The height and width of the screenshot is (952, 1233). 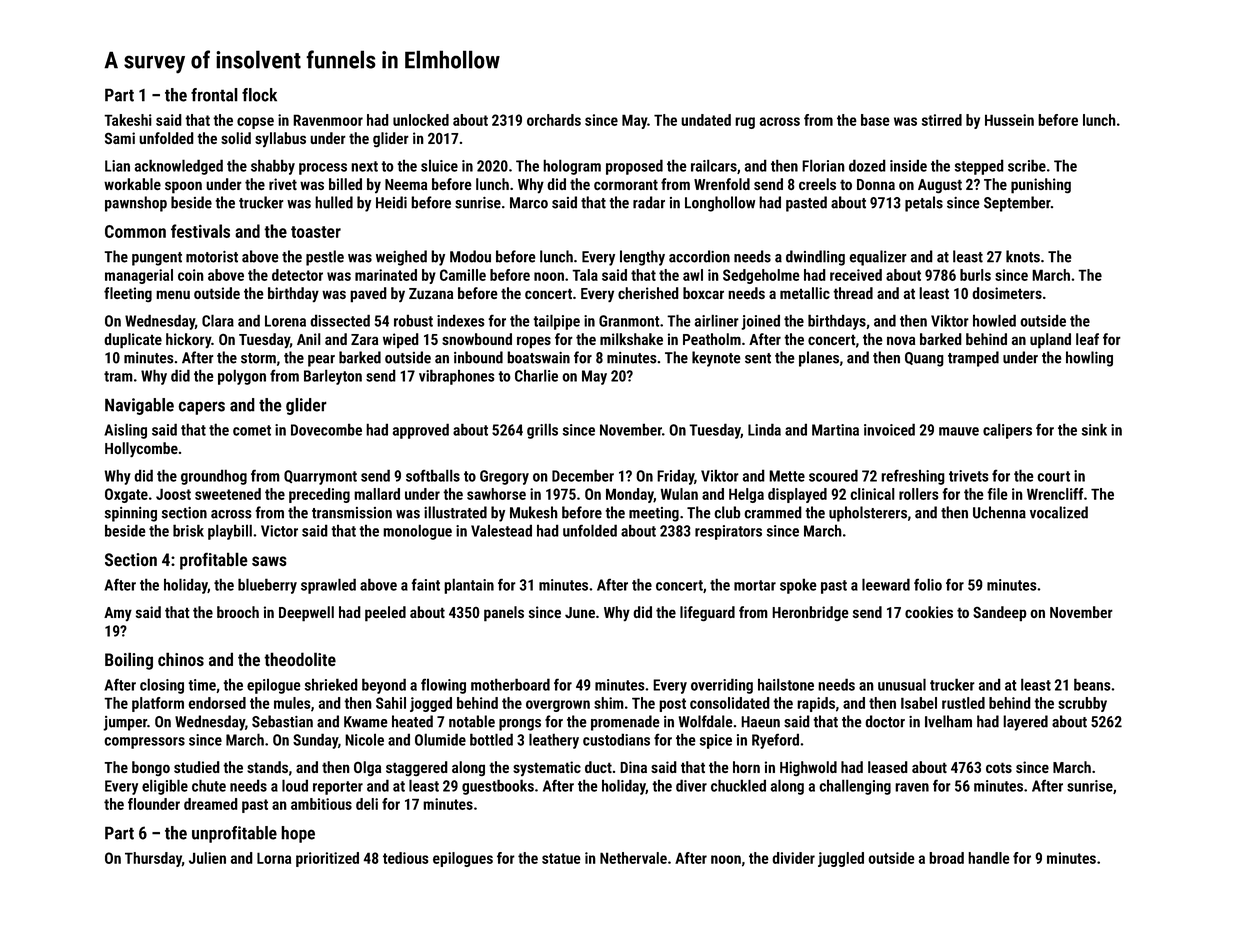 What do you see at coordinates (153, 859) in the screenshot?
I see `Thursday` at bounding box center [153, 859].
